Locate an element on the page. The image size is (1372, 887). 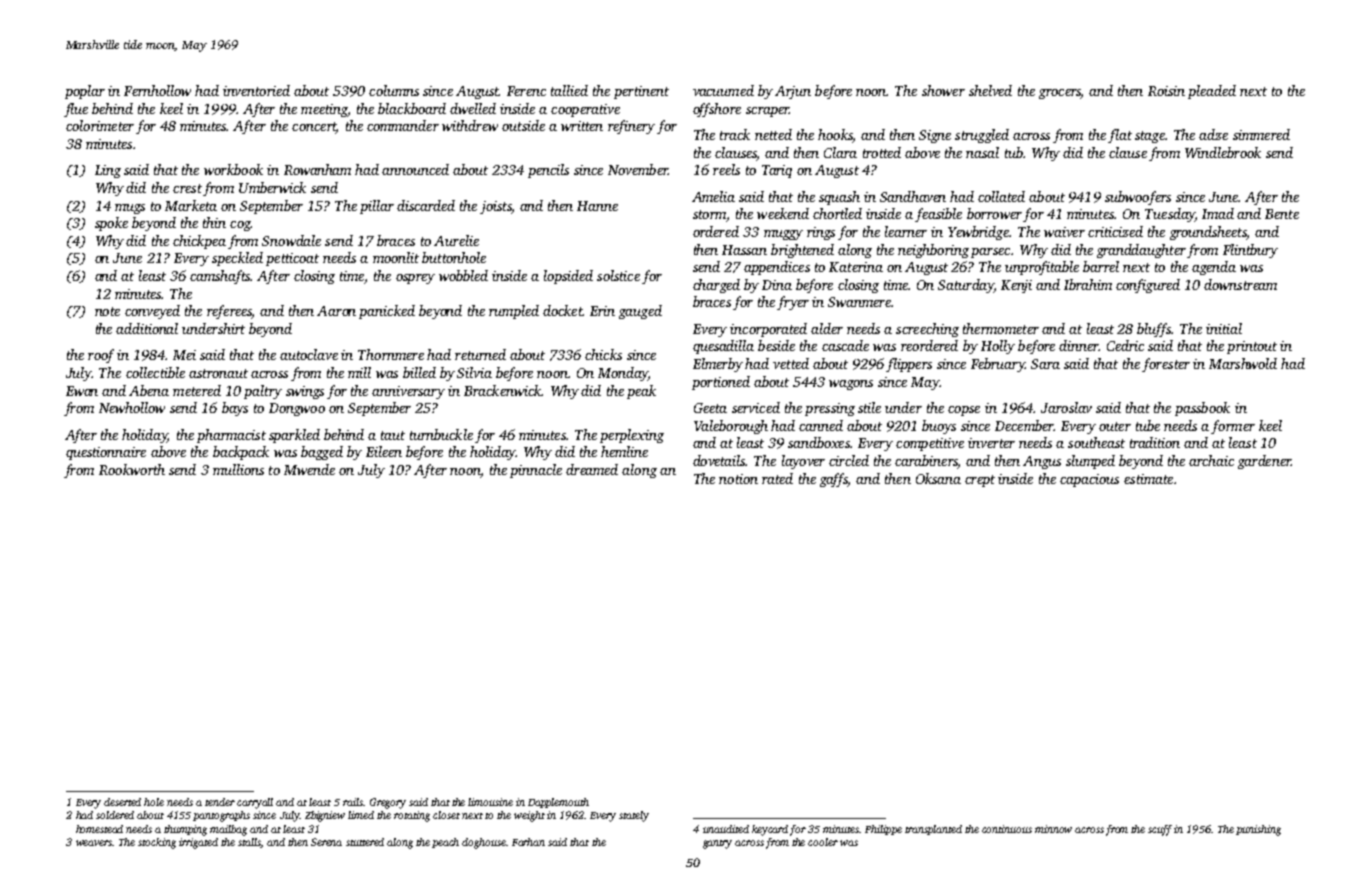
columns is located at coordinates (394, 90).
